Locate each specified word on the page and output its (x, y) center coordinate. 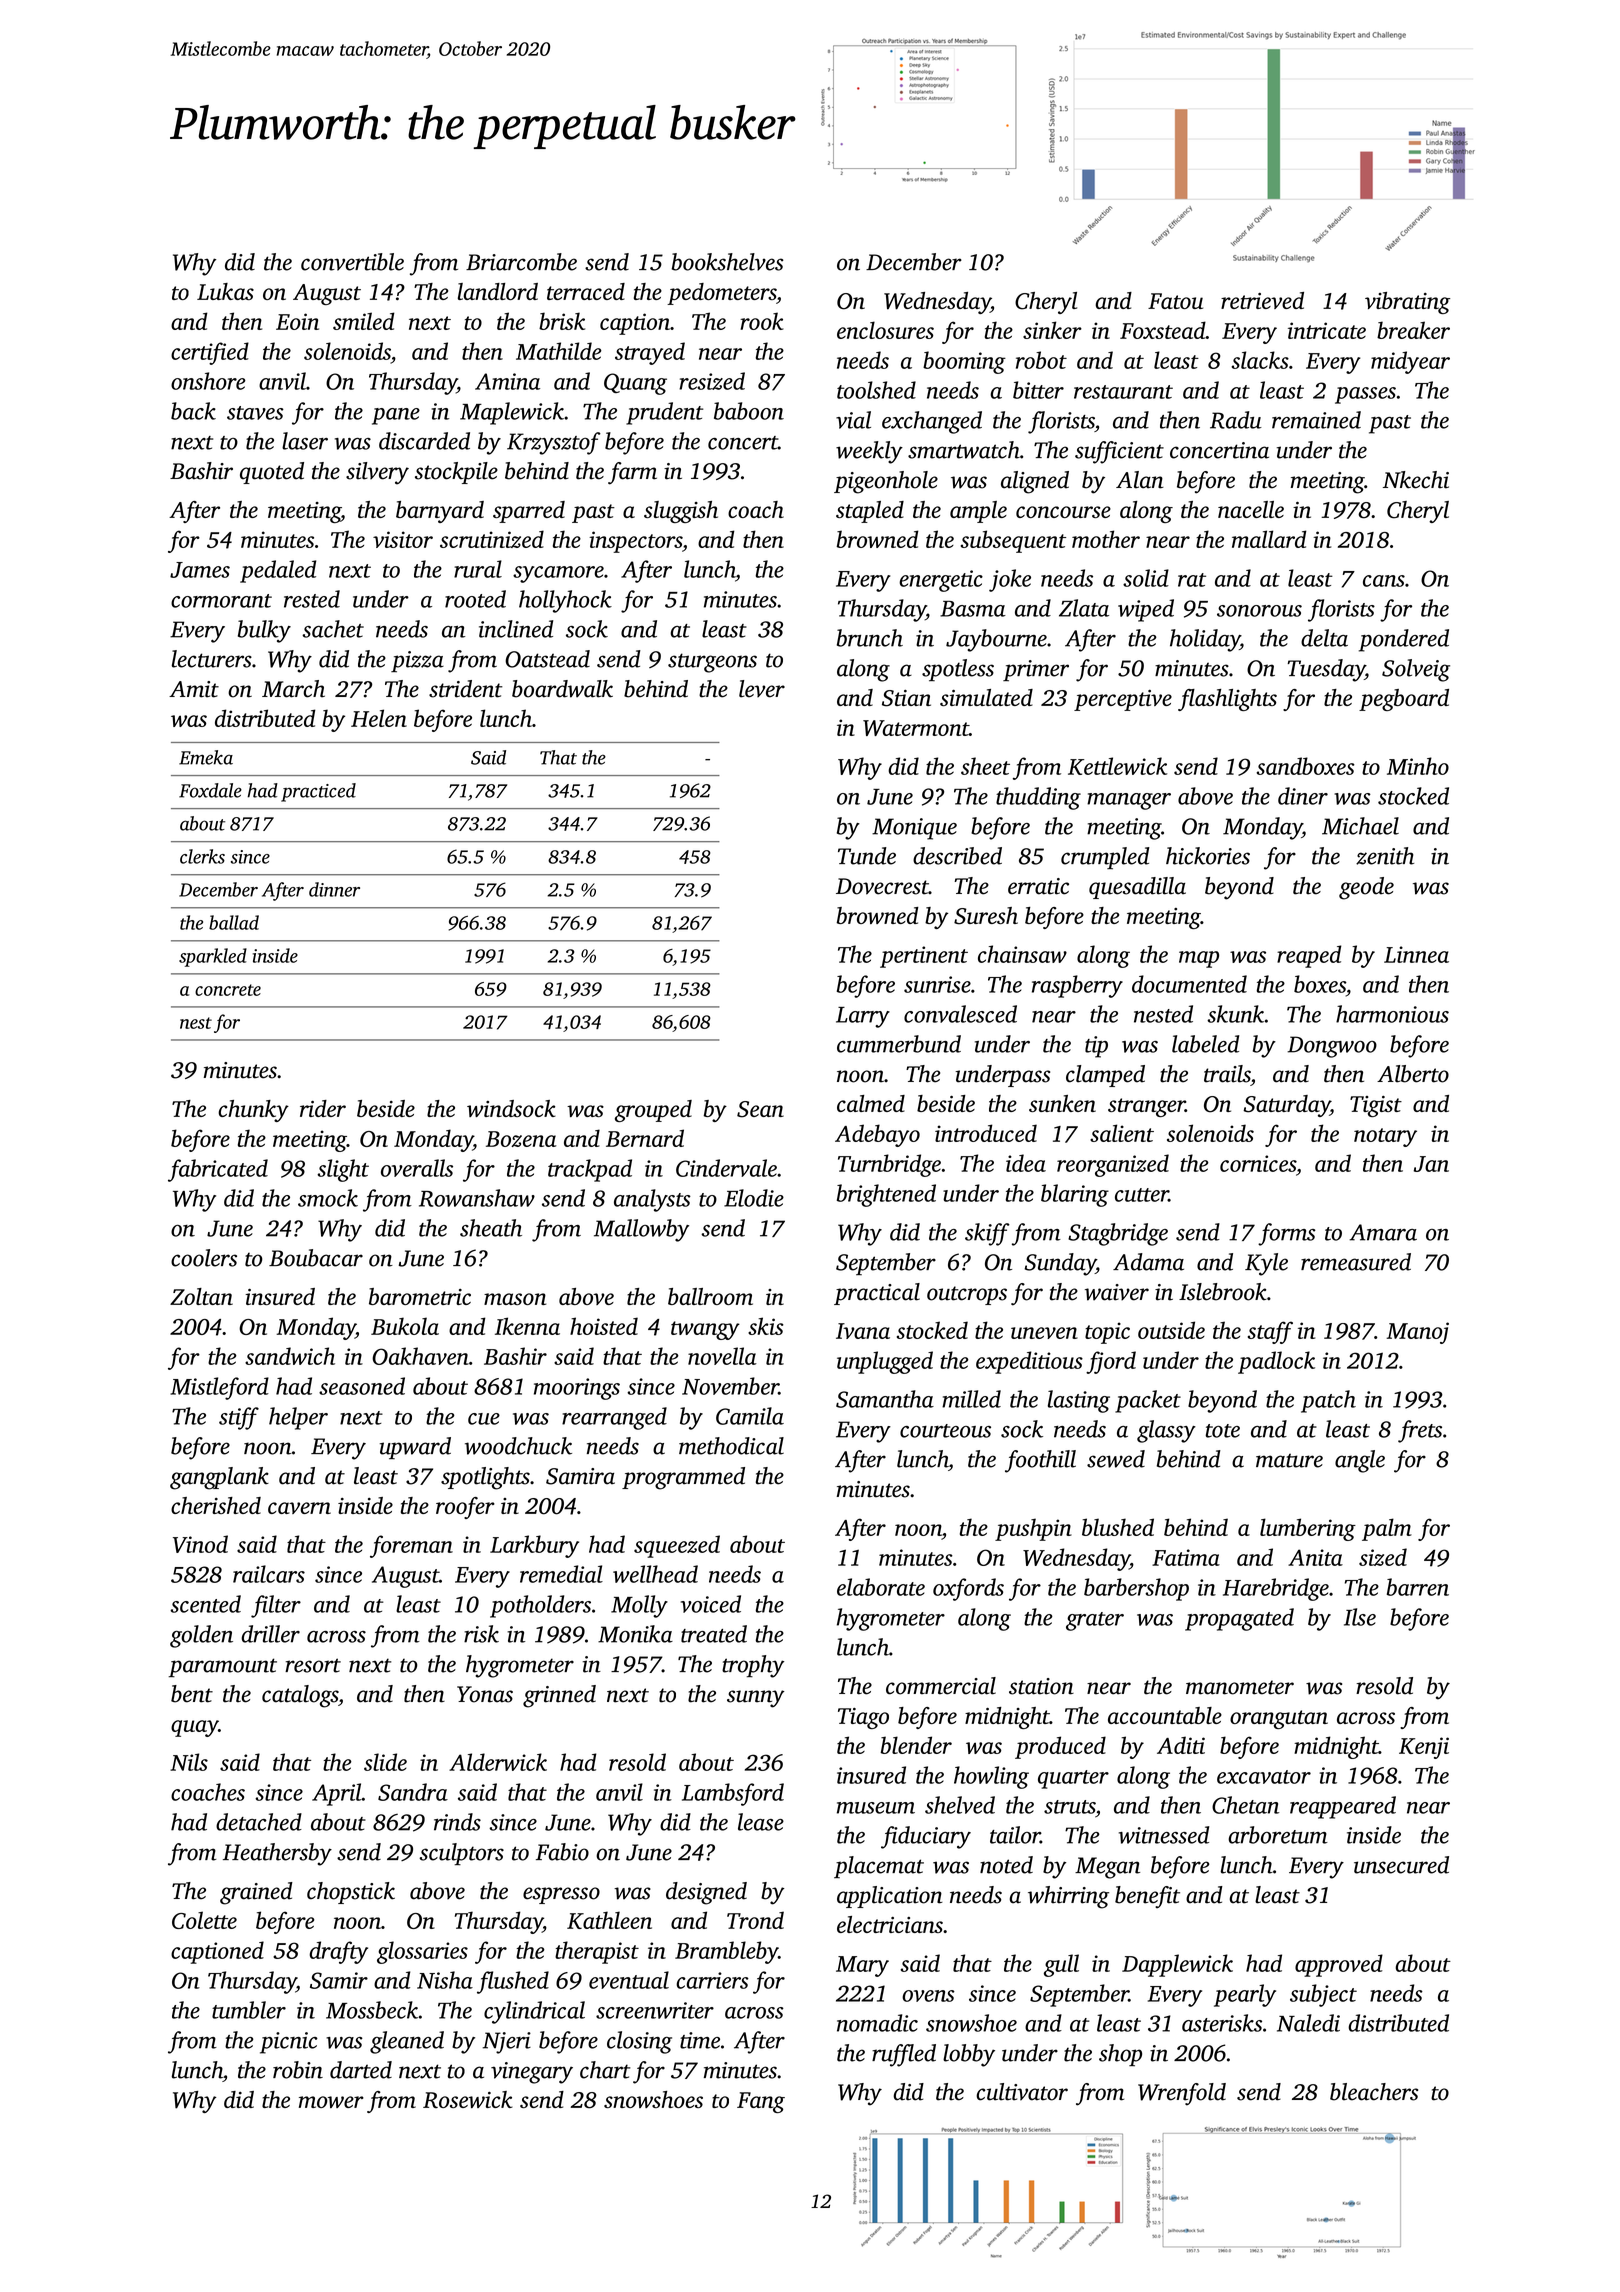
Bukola (405, 1326)
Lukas (225, 291)
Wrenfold (1182, 2094)
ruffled (904, 2055)
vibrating (1407, 303)
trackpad (590, 1170)
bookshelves (727, 262)
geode (1366, 888)
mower (331, 2102)
